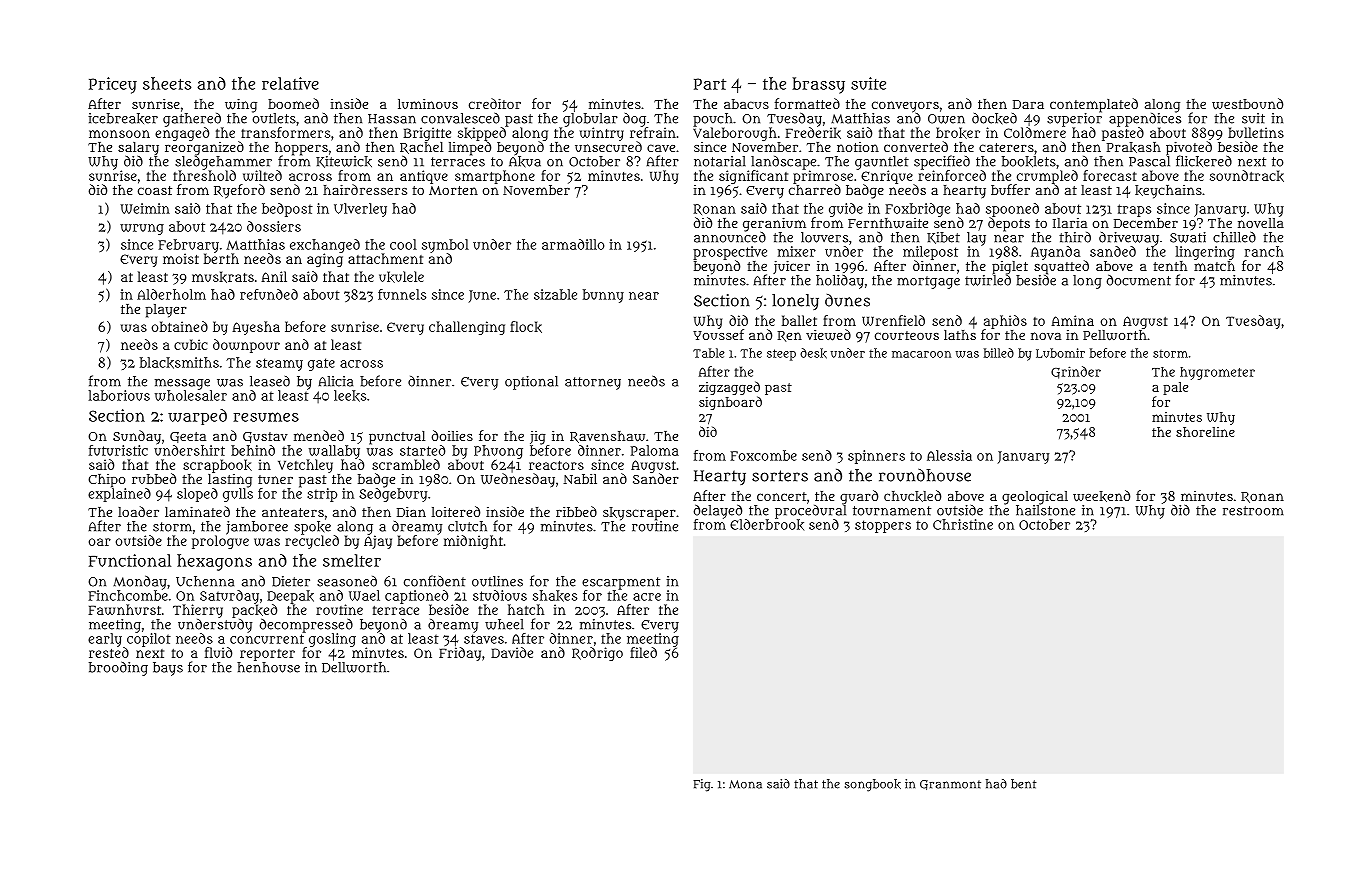 Image resolution: width=1372 pixels, height=887 pixels. I want to click on brassy, so click(818, 85).
